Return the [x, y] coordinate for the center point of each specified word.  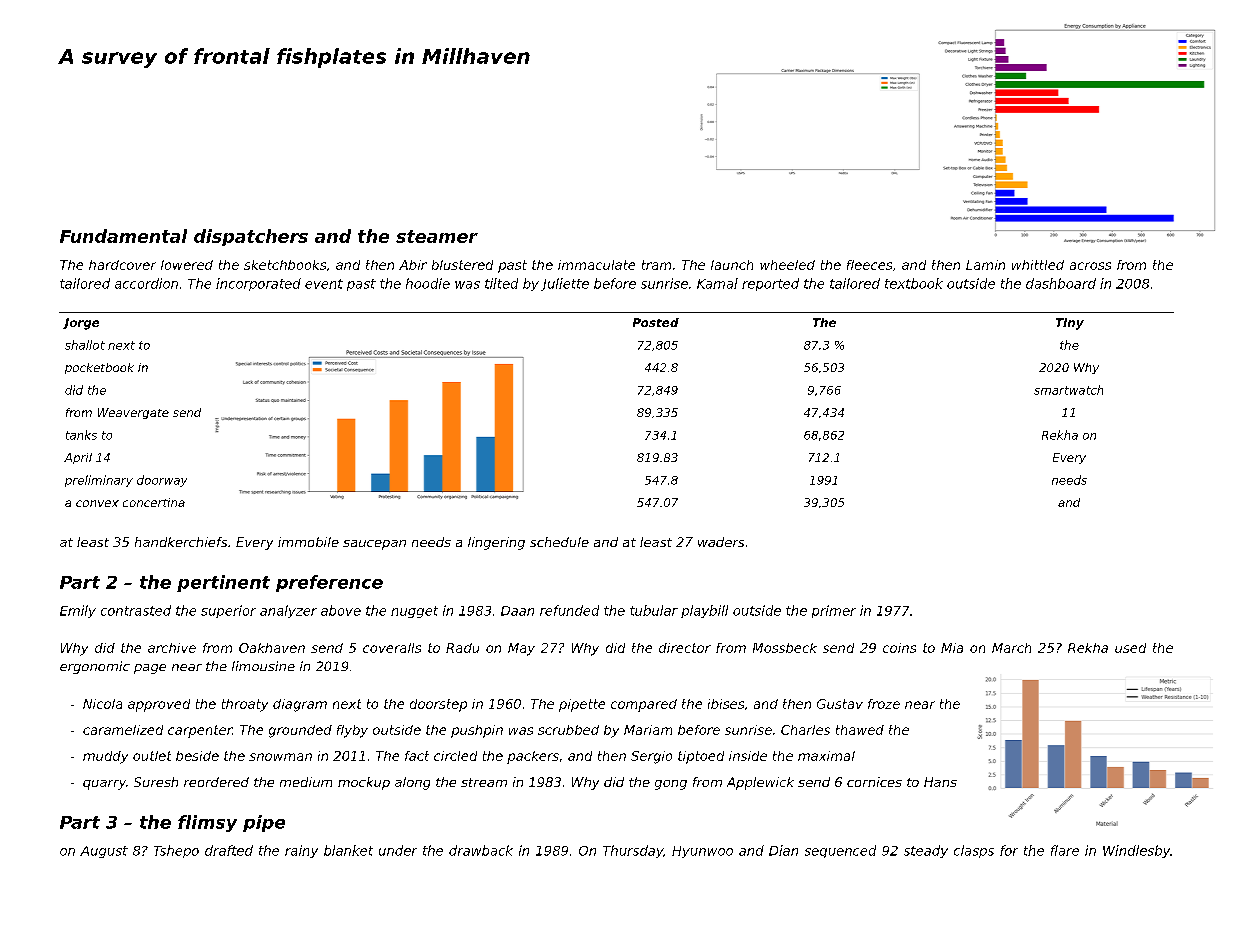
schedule [559, 542]
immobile [308, 542]
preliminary [99, 481]
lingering [496, 543]
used [1130, 648]
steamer [437, 236]
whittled [1038, 265]
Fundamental [123, 236]
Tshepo [176, 851]
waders [721, 542]
